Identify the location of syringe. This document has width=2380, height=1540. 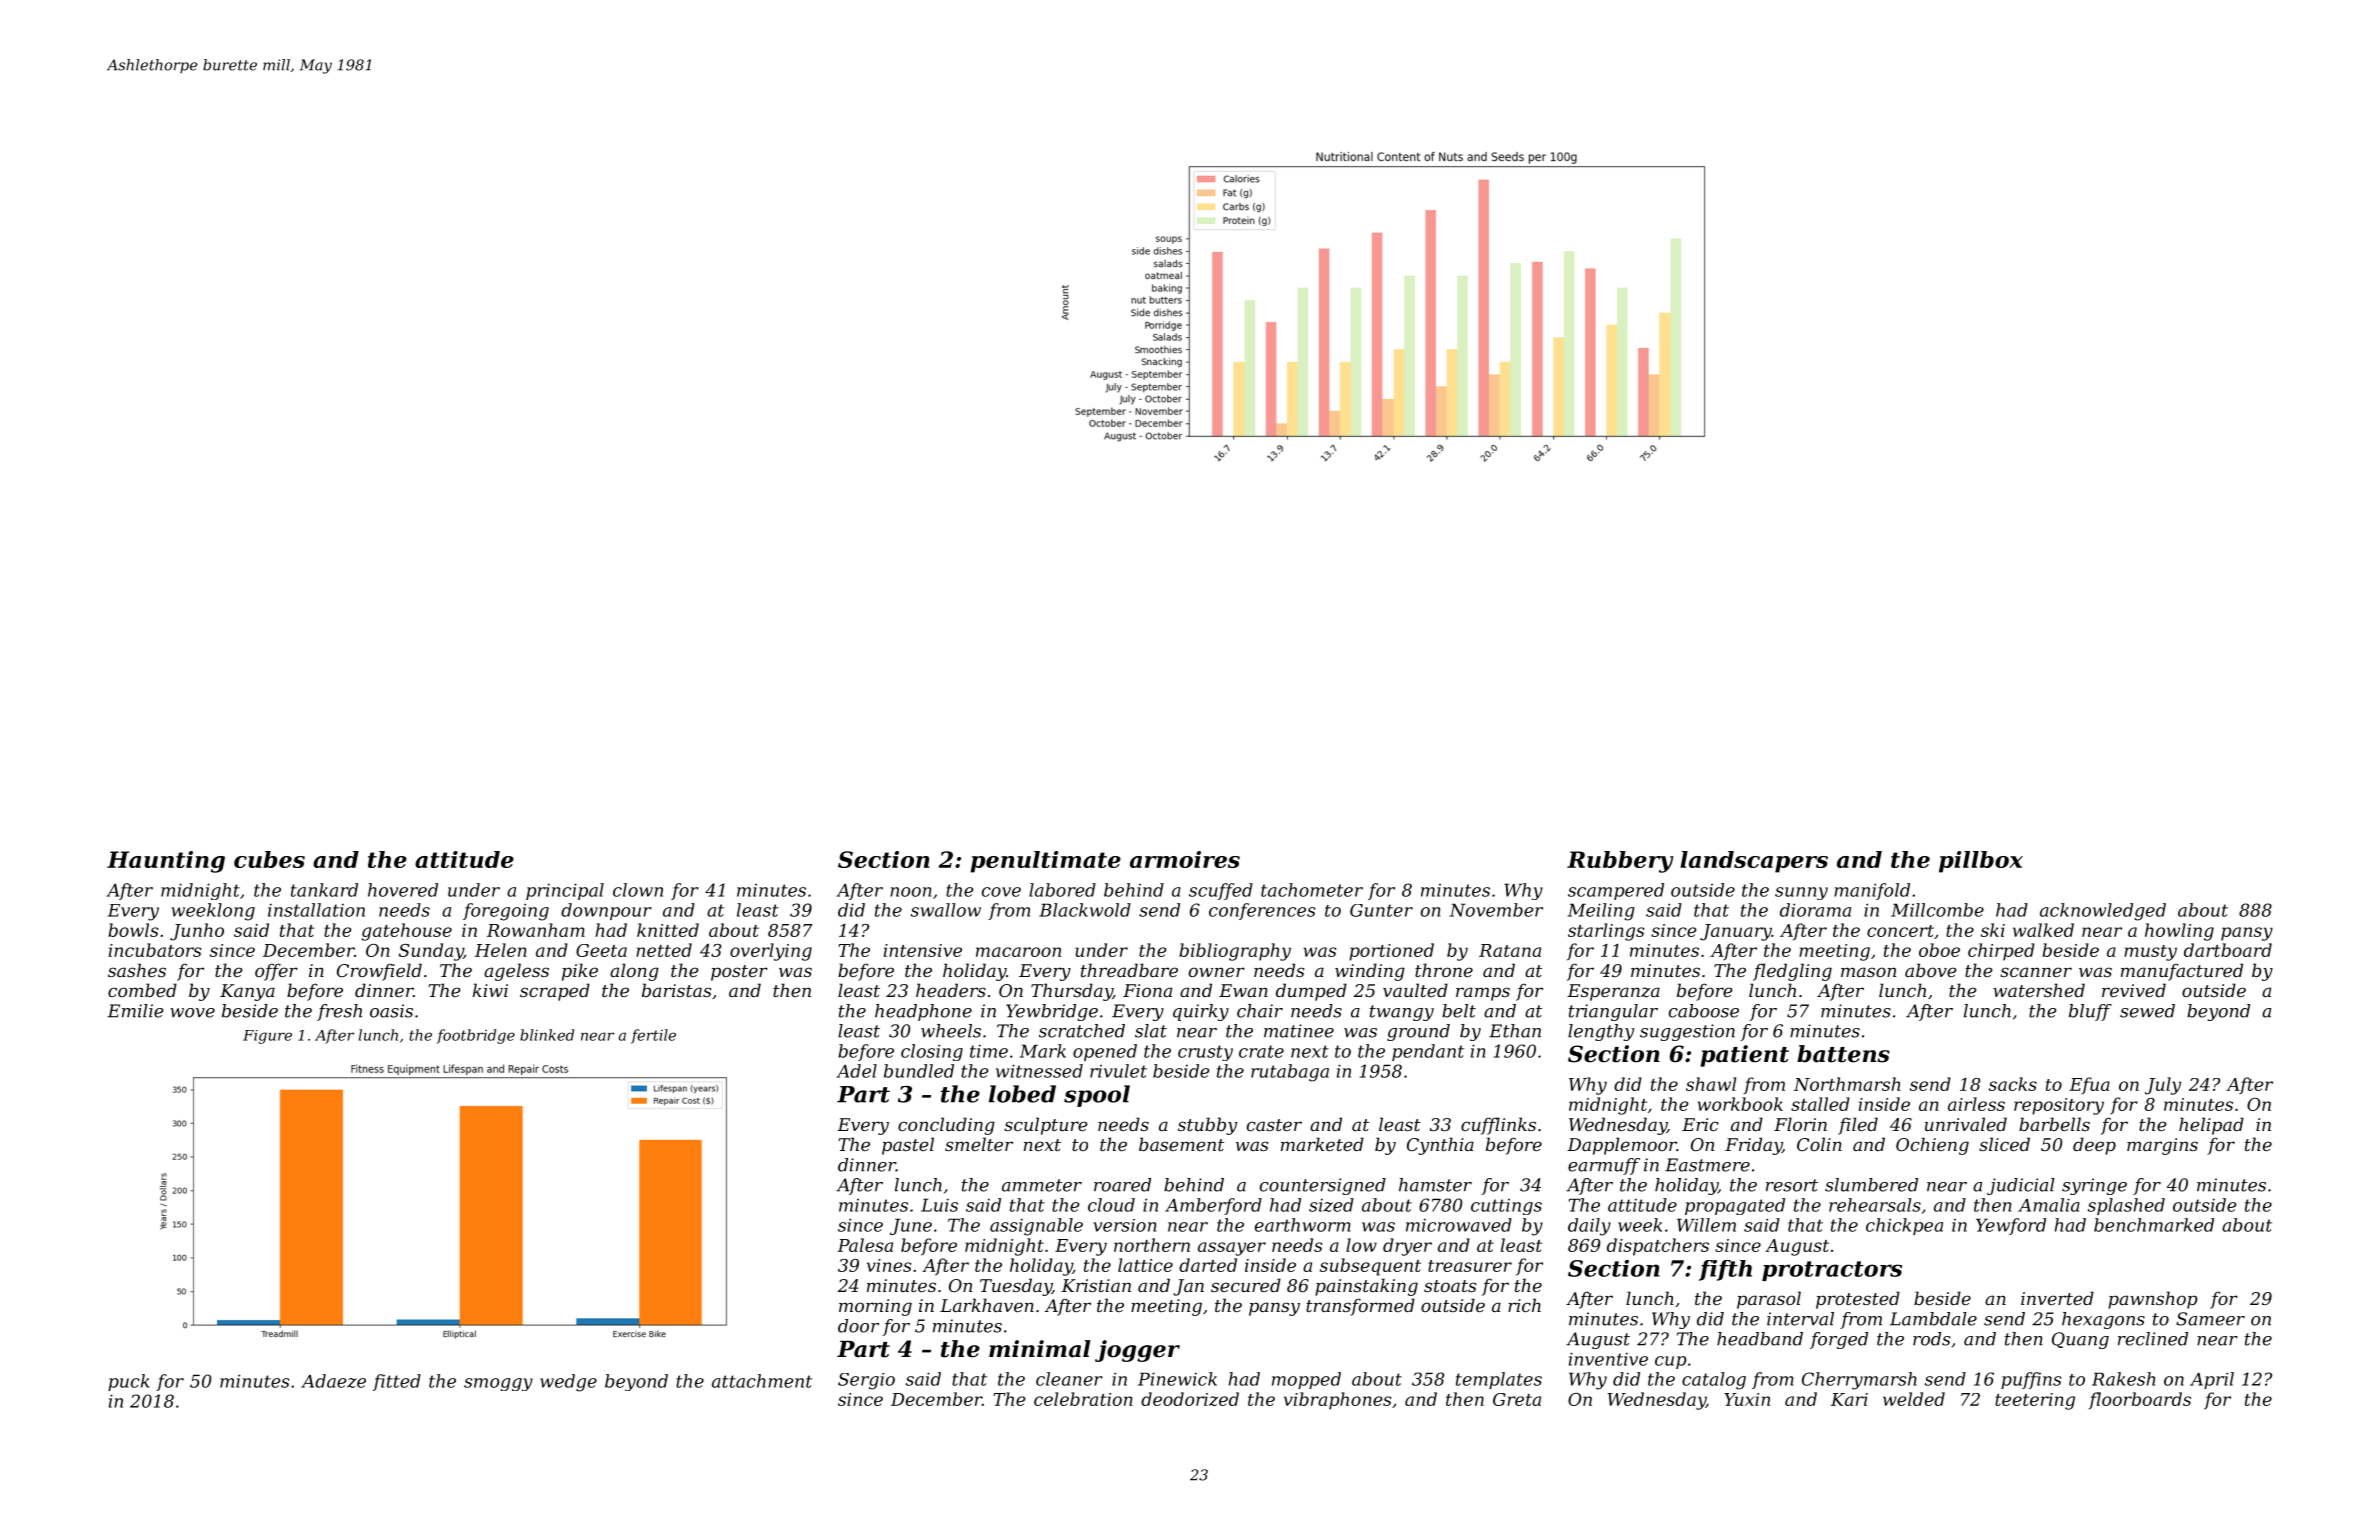
(2094, 1186).
